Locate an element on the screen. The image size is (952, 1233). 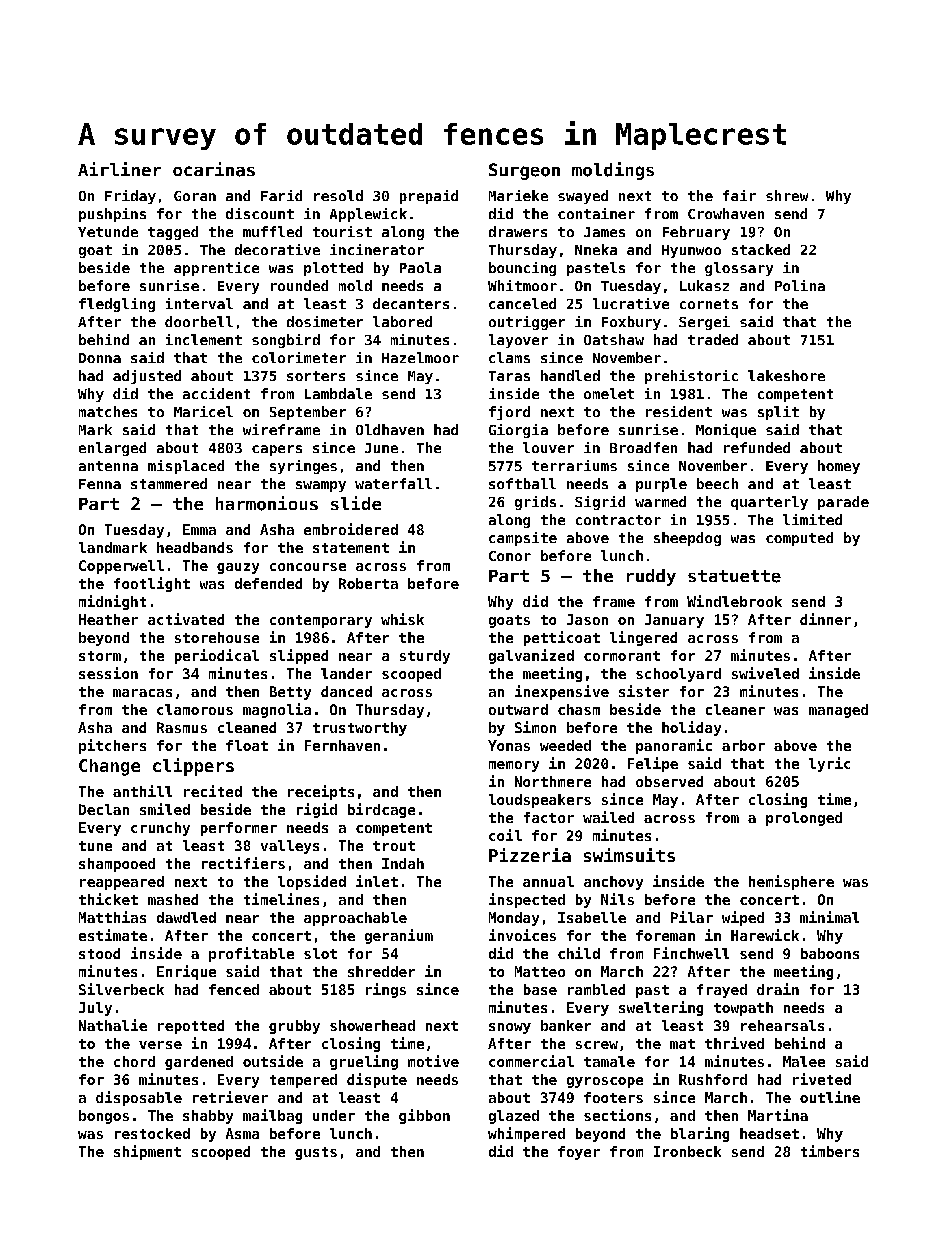
Applewick is located at coordinates (368, 215).
